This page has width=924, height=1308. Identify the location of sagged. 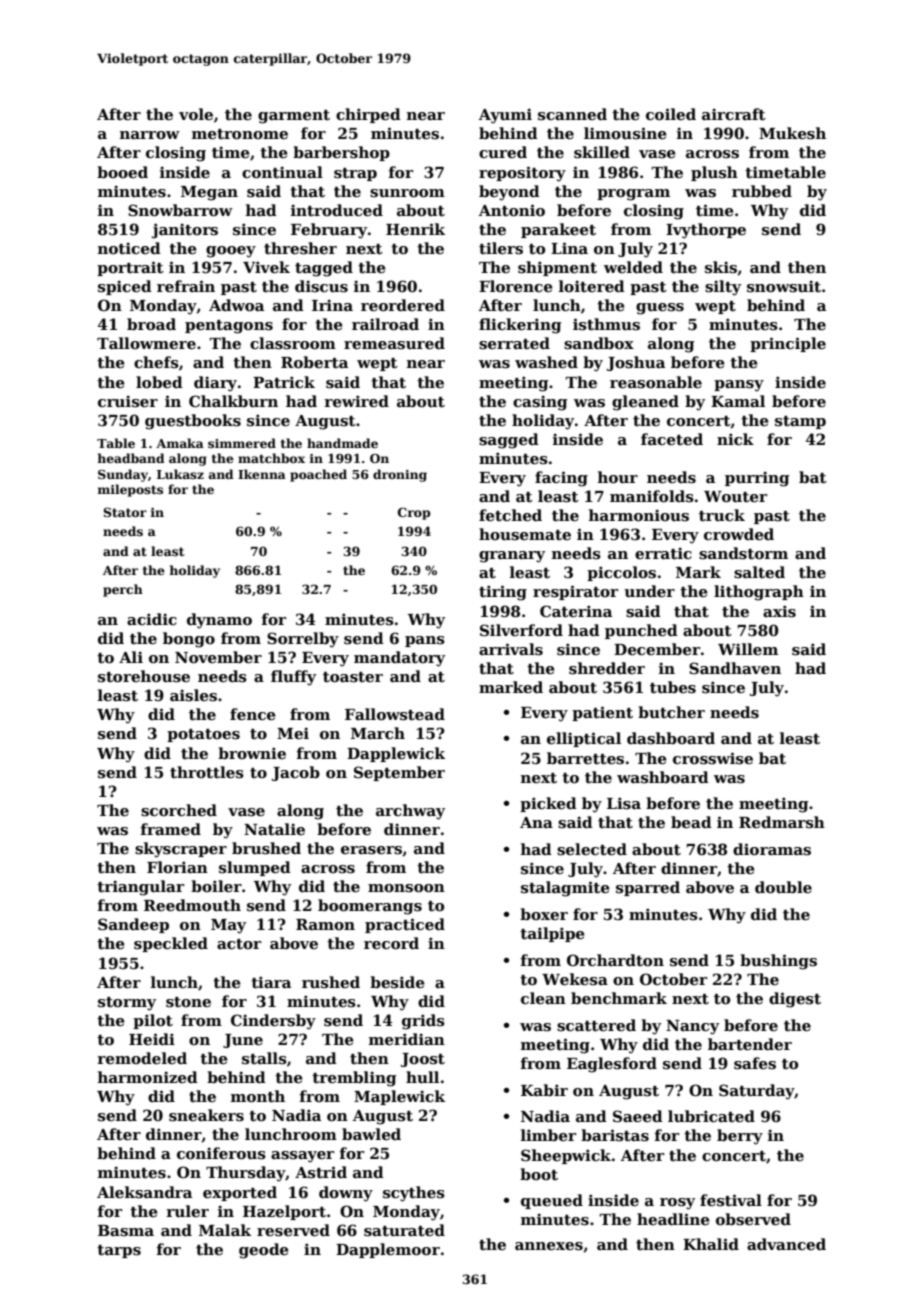
(509, 441).
